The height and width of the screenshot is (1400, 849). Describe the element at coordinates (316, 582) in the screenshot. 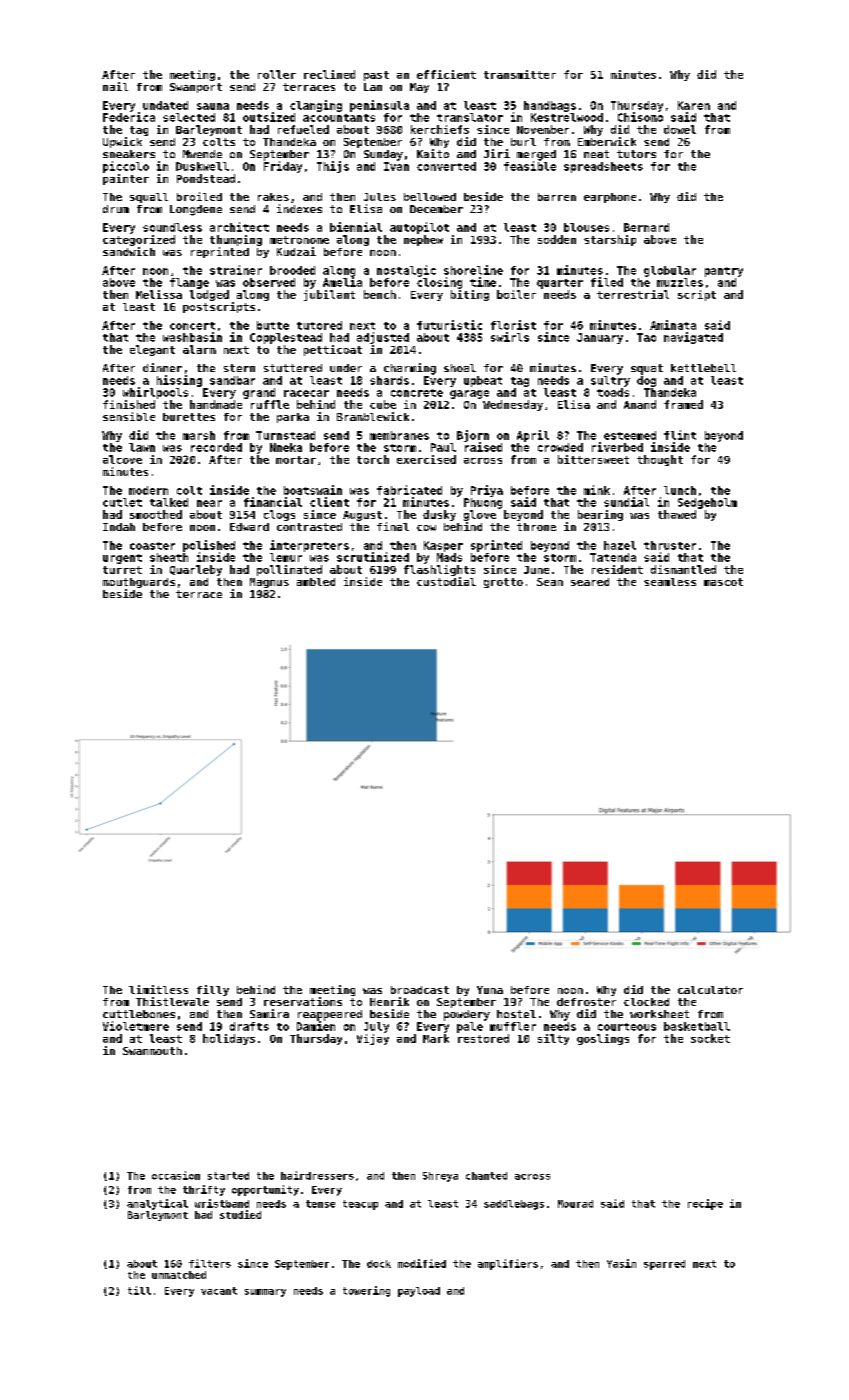

I see `ambled` at that location.
